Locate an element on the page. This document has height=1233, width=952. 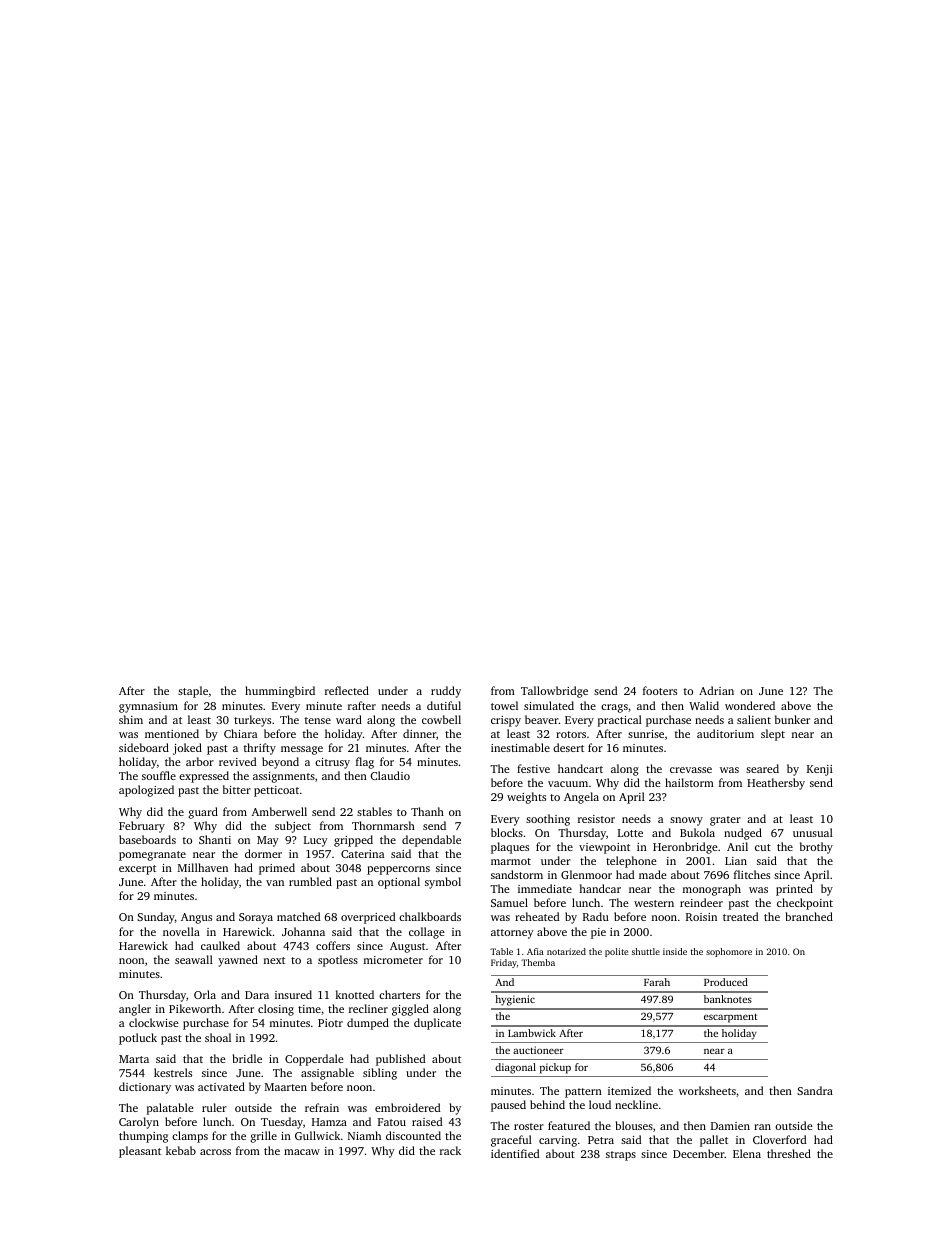
attorney is located at coordinates (512, 934).
